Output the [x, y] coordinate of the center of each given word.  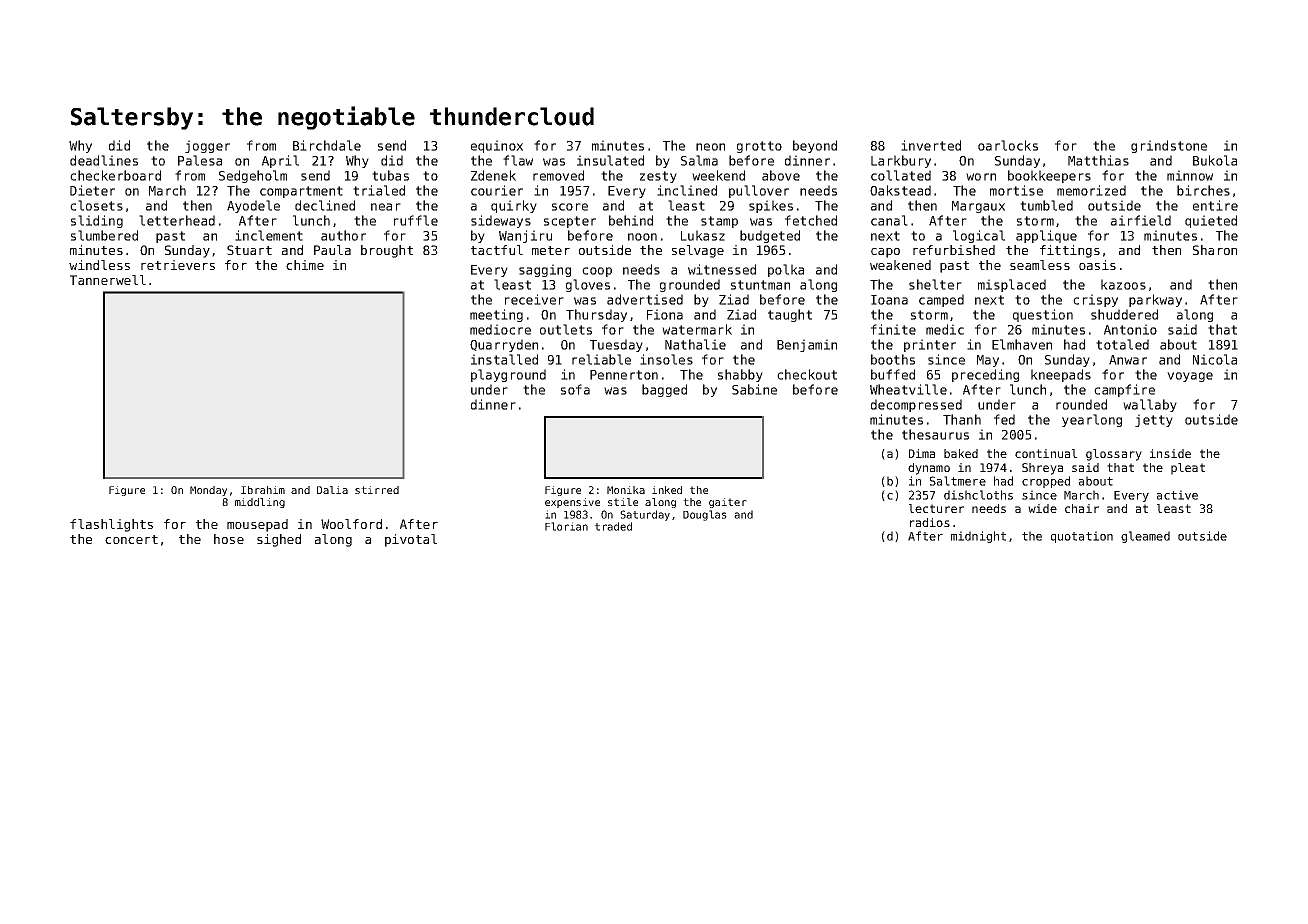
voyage [1190, 377]
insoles [666, 359]
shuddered [1124, 314]
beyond [815, 146]
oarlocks [1008, 145]
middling [260, 503]
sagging [545, 270]
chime [305, 265]
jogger [207, 146]
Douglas [705, 515]
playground [508, 375]
